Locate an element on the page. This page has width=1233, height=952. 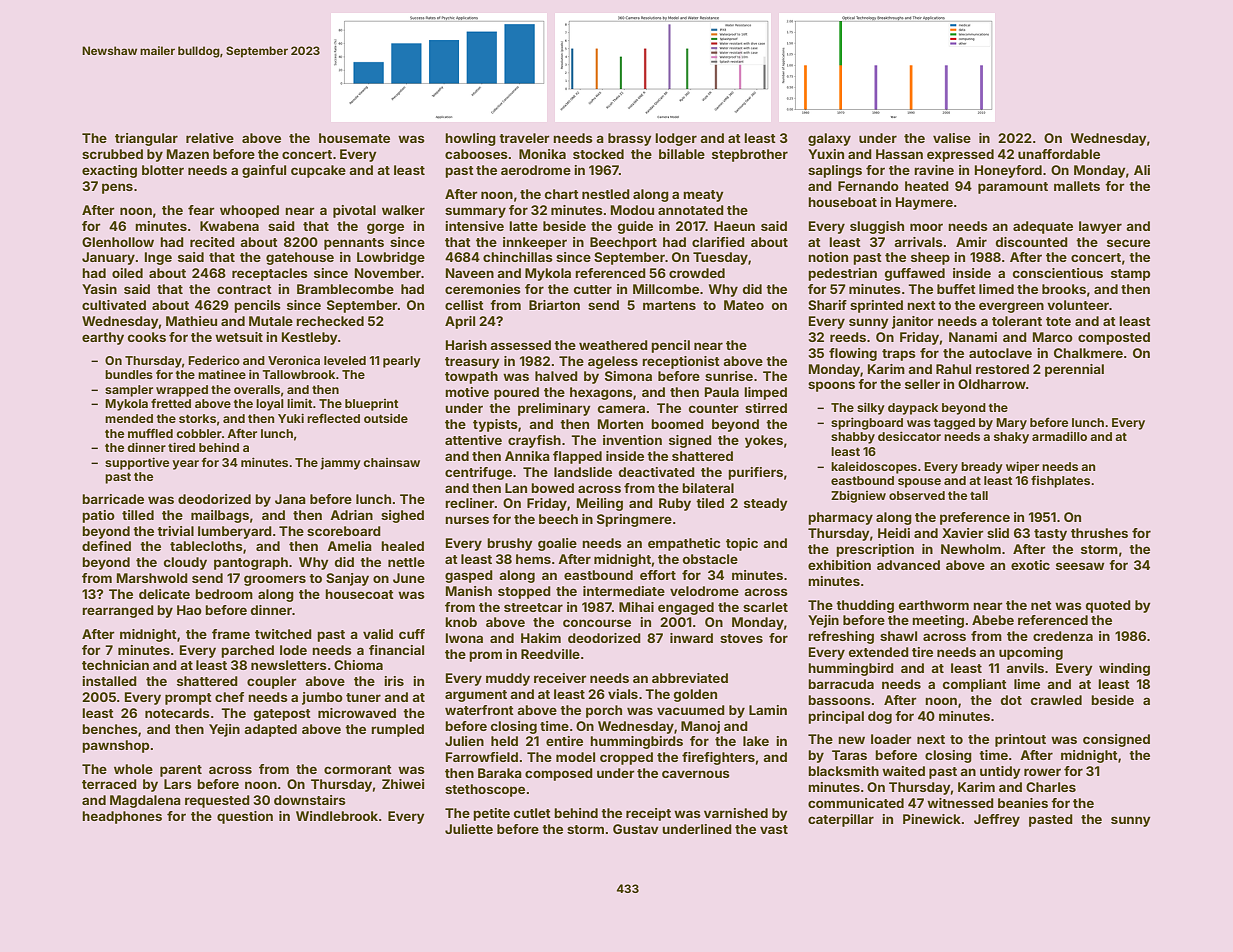
lawyer is located at coordinates (1100, 227).
